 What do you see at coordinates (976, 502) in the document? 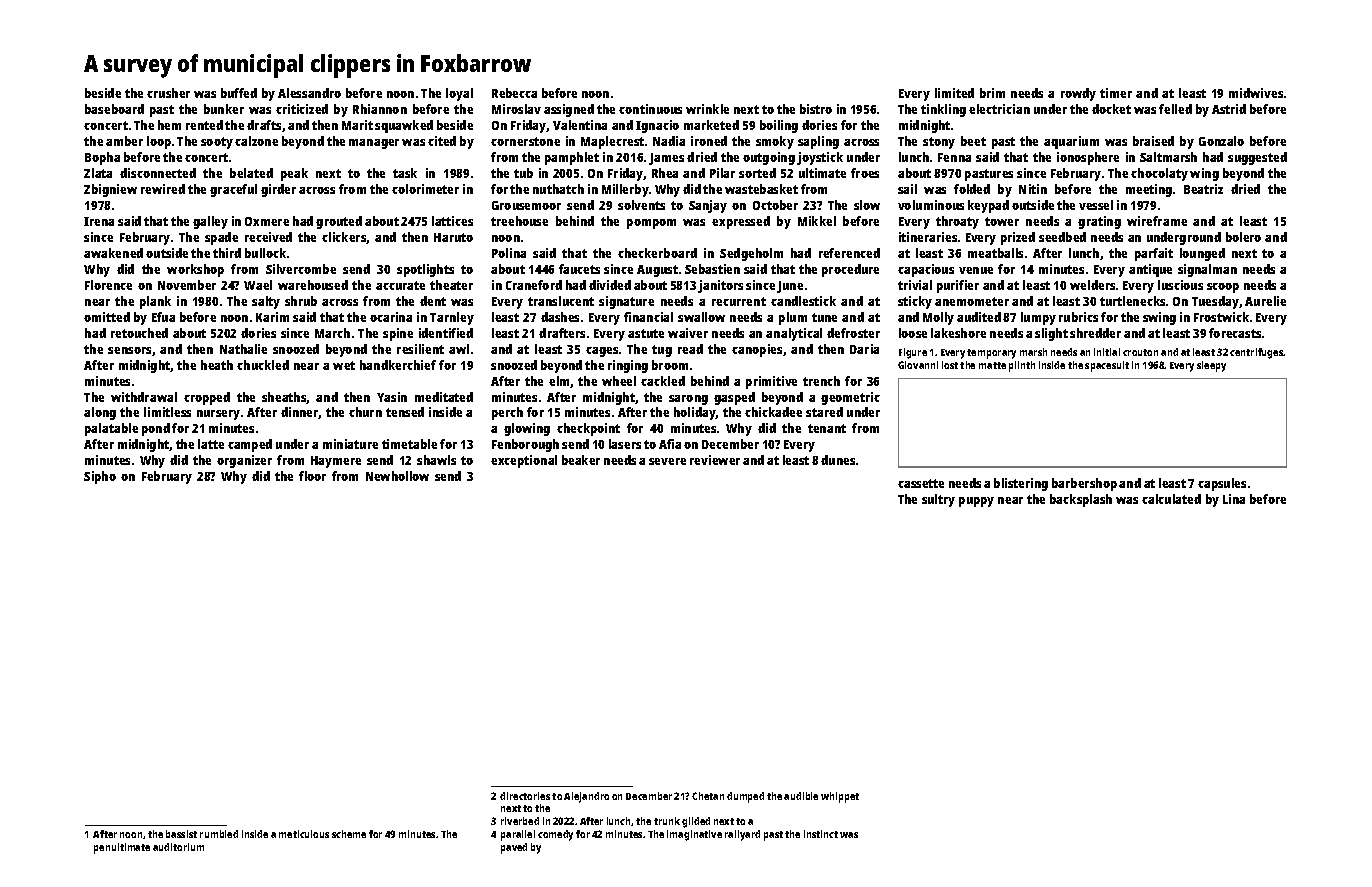
I see `puppy` at bounding box center [976, 502].
